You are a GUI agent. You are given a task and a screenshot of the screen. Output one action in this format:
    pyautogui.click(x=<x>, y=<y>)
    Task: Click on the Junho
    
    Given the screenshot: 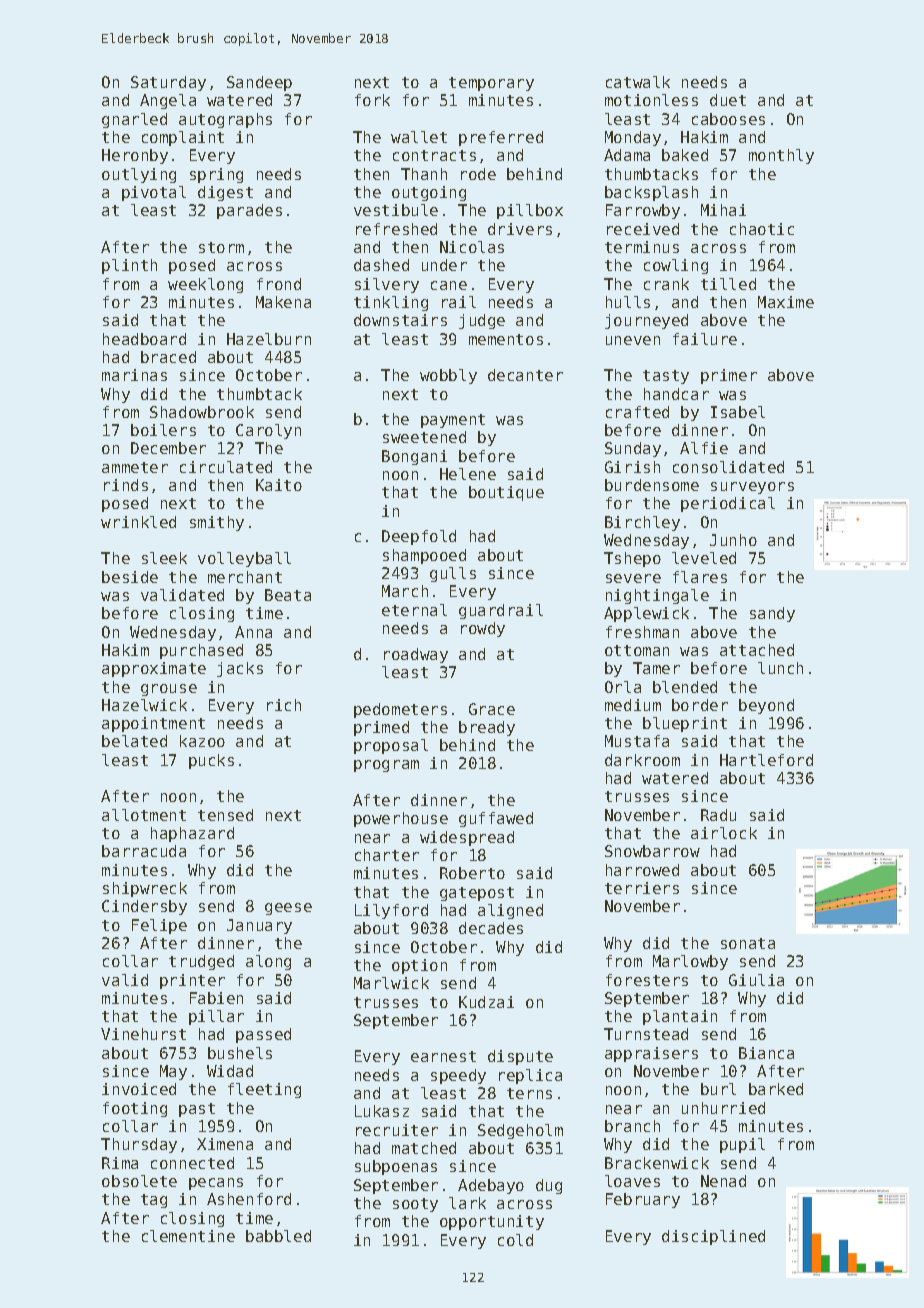 What is the action you would take?
    pyautogui.click(x=733, y=540)
